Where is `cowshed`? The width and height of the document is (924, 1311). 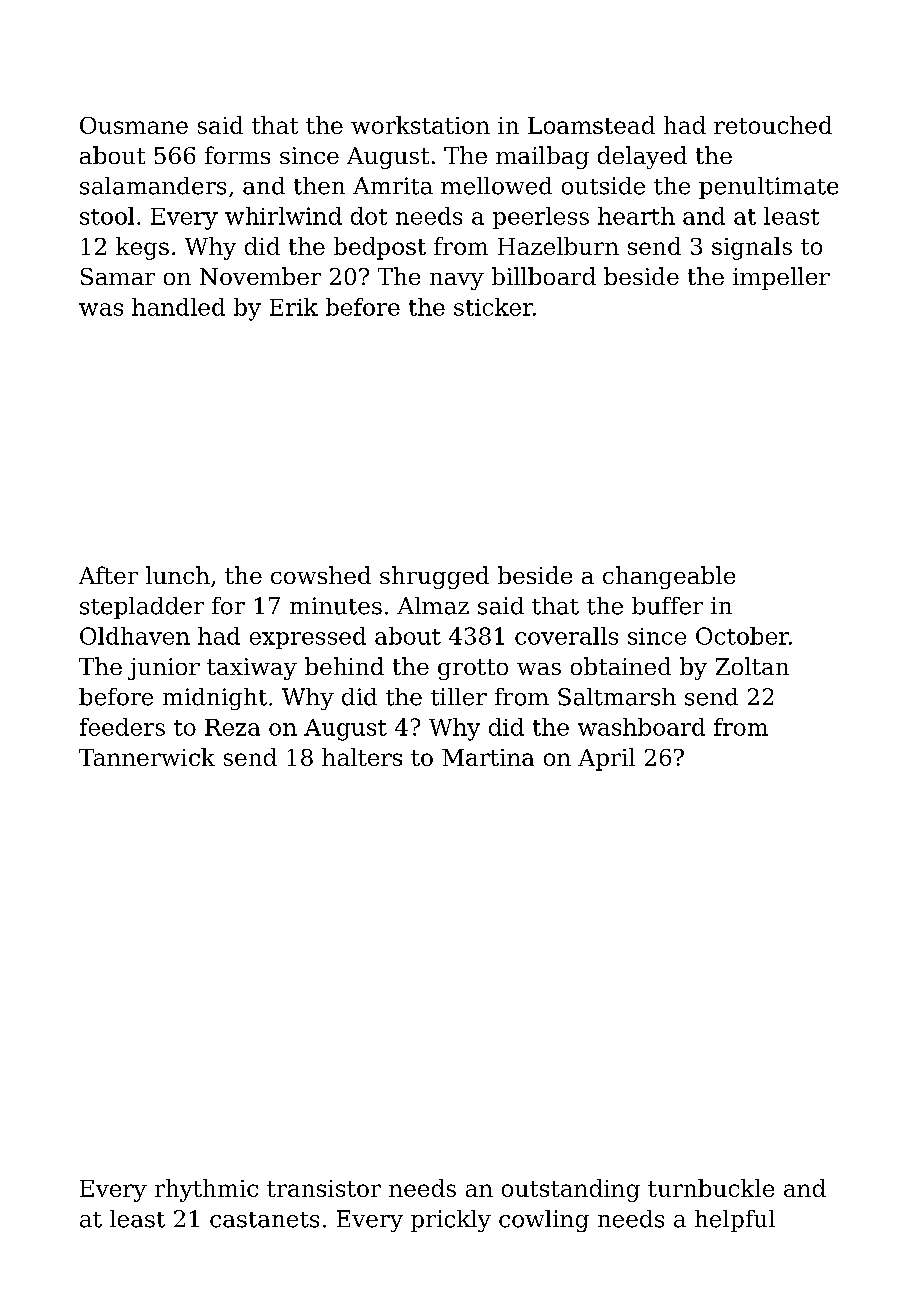
cowshed is located at coordinates (321, 575).
